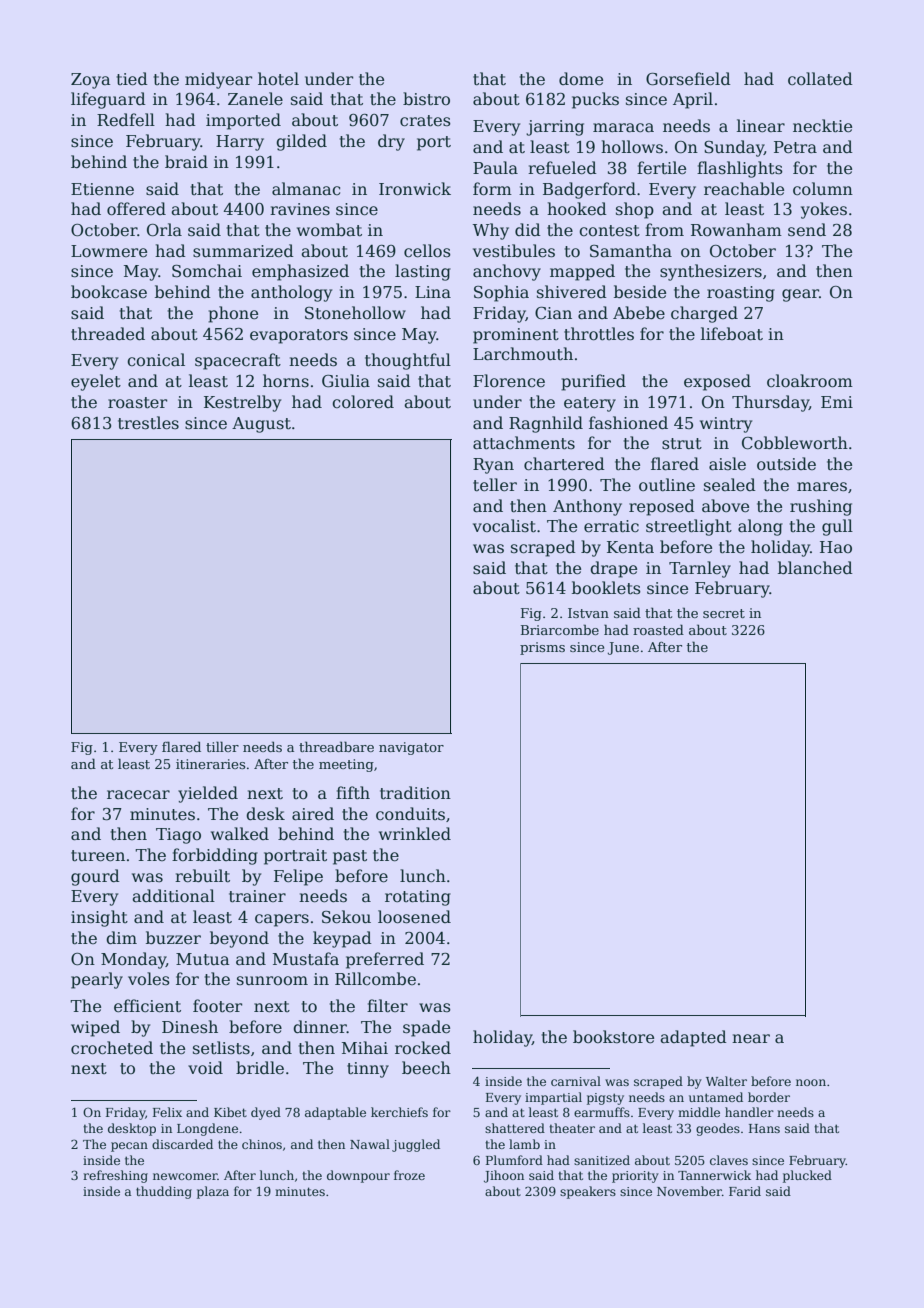  I want to click on eyelet, so click(96, 382).
